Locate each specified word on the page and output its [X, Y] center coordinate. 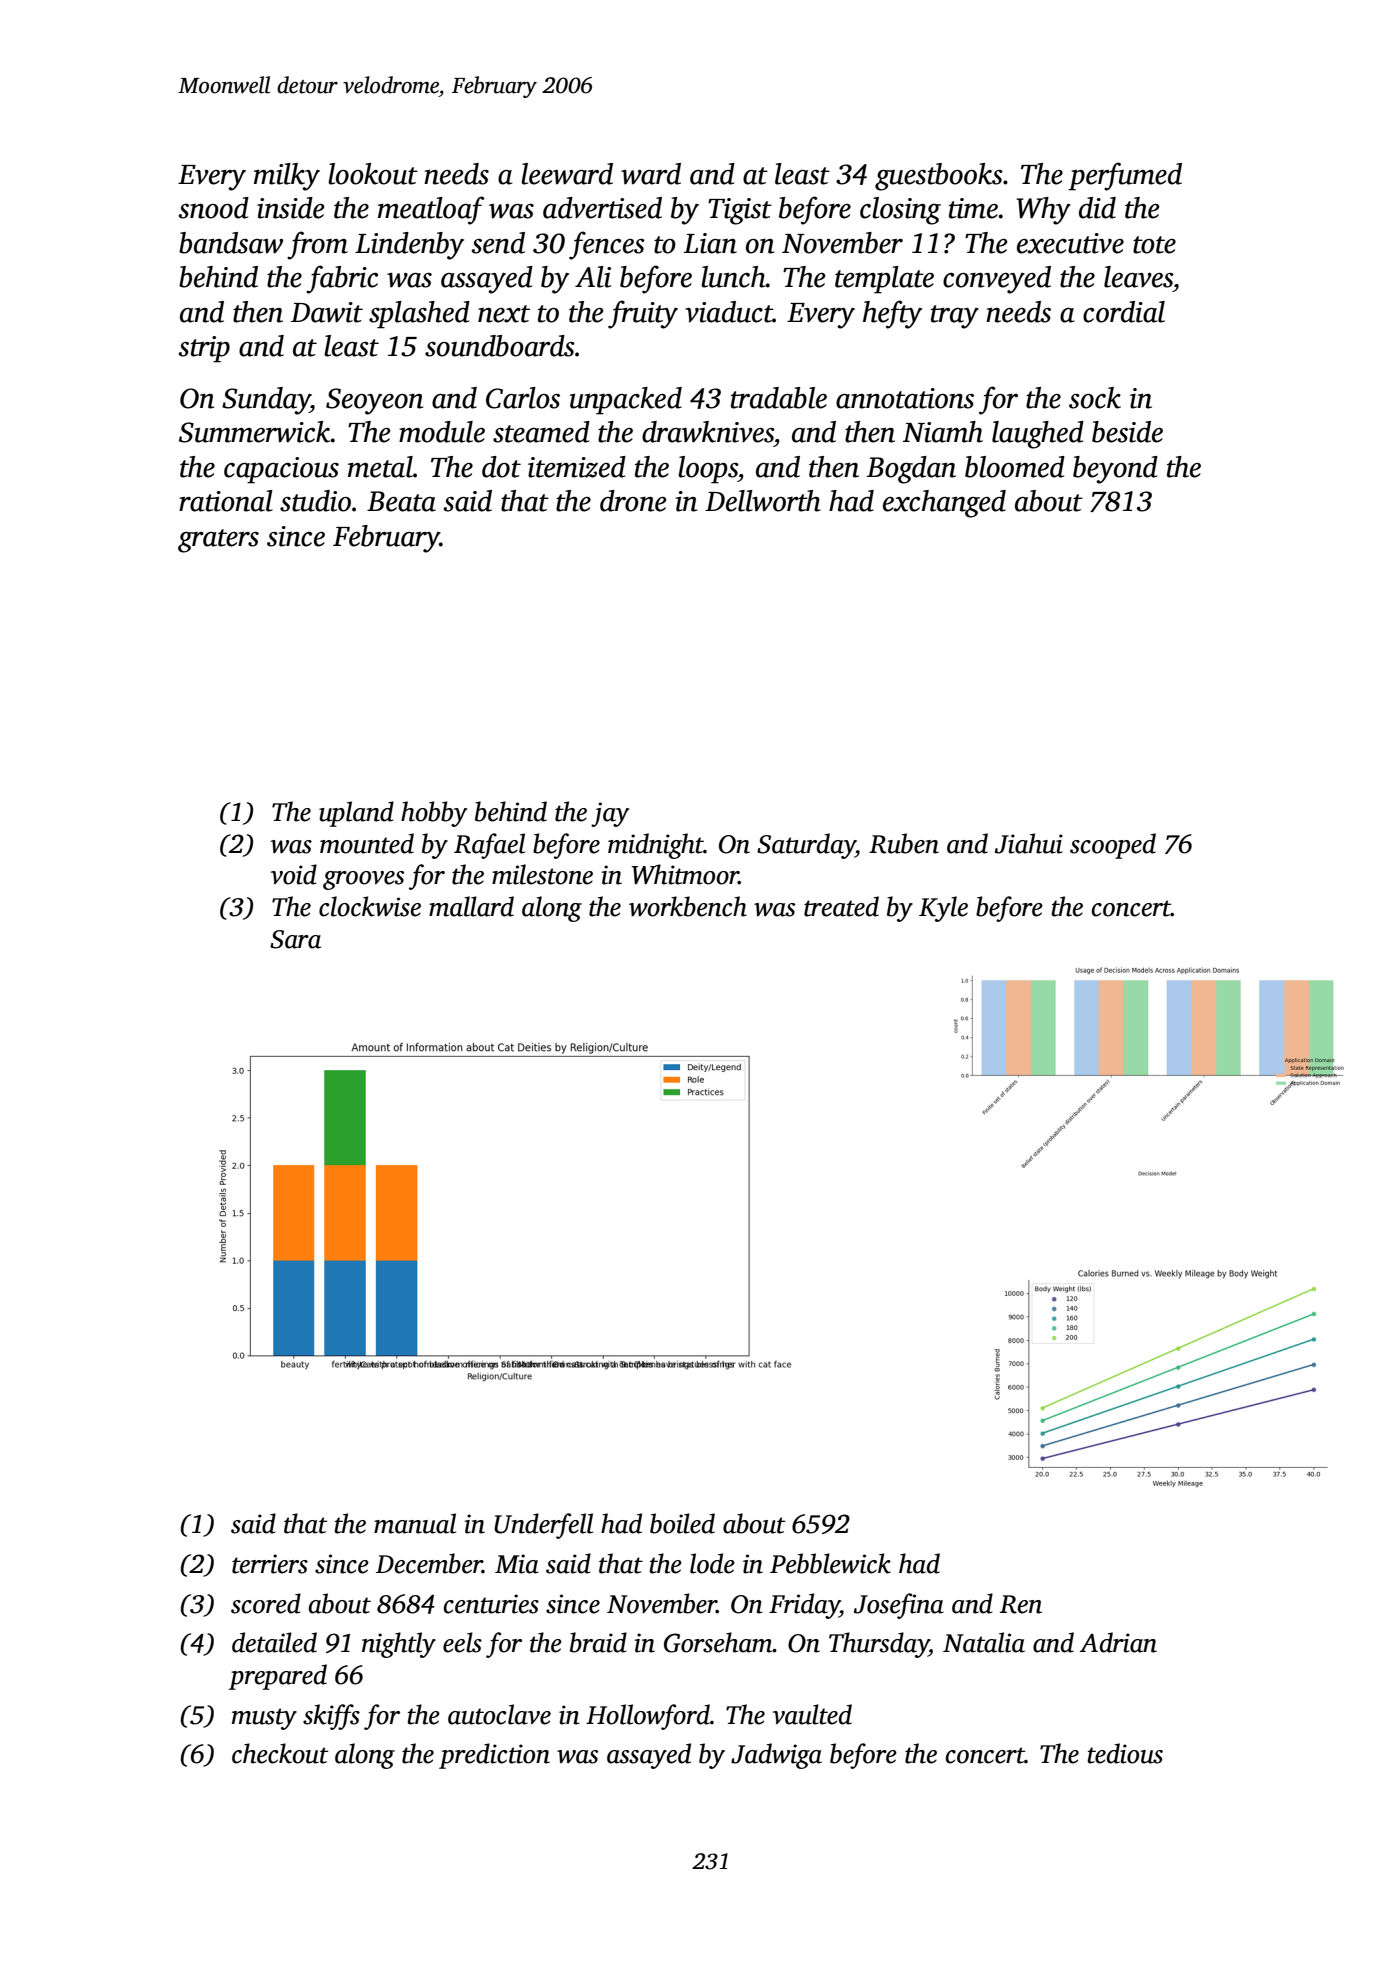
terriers [270, 1564]
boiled [682, 1523]
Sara [295, 939]
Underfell [543, 1526]
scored [266, 1603]
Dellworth [763, 501]
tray [955, 317]
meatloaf [431, 210]
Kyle [943, 909]
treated [841, 906]
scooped [1113, 846]
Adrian [1118, 1642]
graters [218, 541]
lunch [733, 277]
